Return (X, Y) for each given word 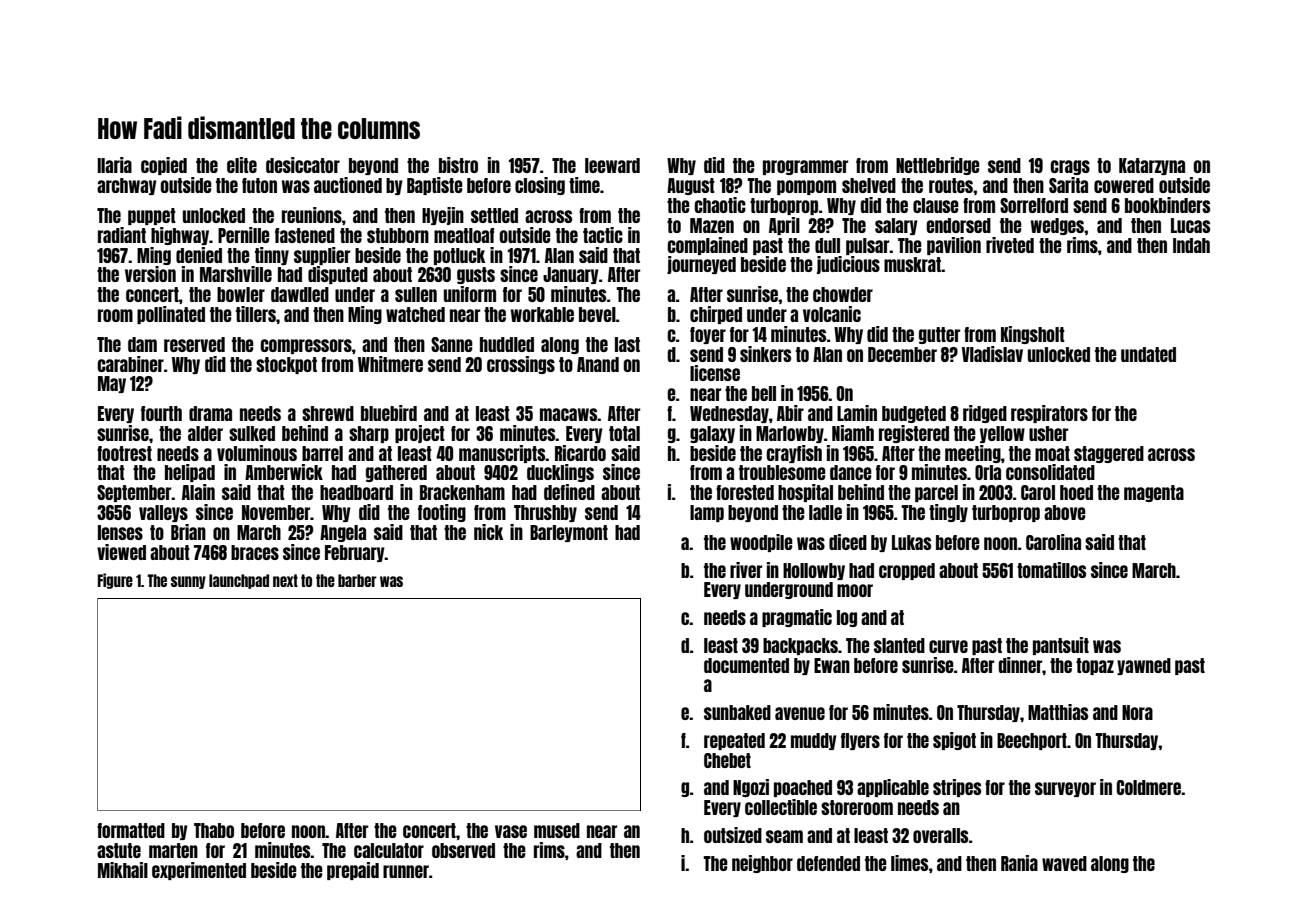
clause (936, 205)
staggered (1109, 454)
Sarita (1068, 185)
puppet (152, 216)
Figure (115, 581)
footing (442, 513)
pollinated (171, 315)
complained (707, 246)
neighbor (762, 864)
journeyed (701, 265)
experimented (199, 871)
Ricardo (580, 453)
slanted (899, 645)
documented (746, 665)
